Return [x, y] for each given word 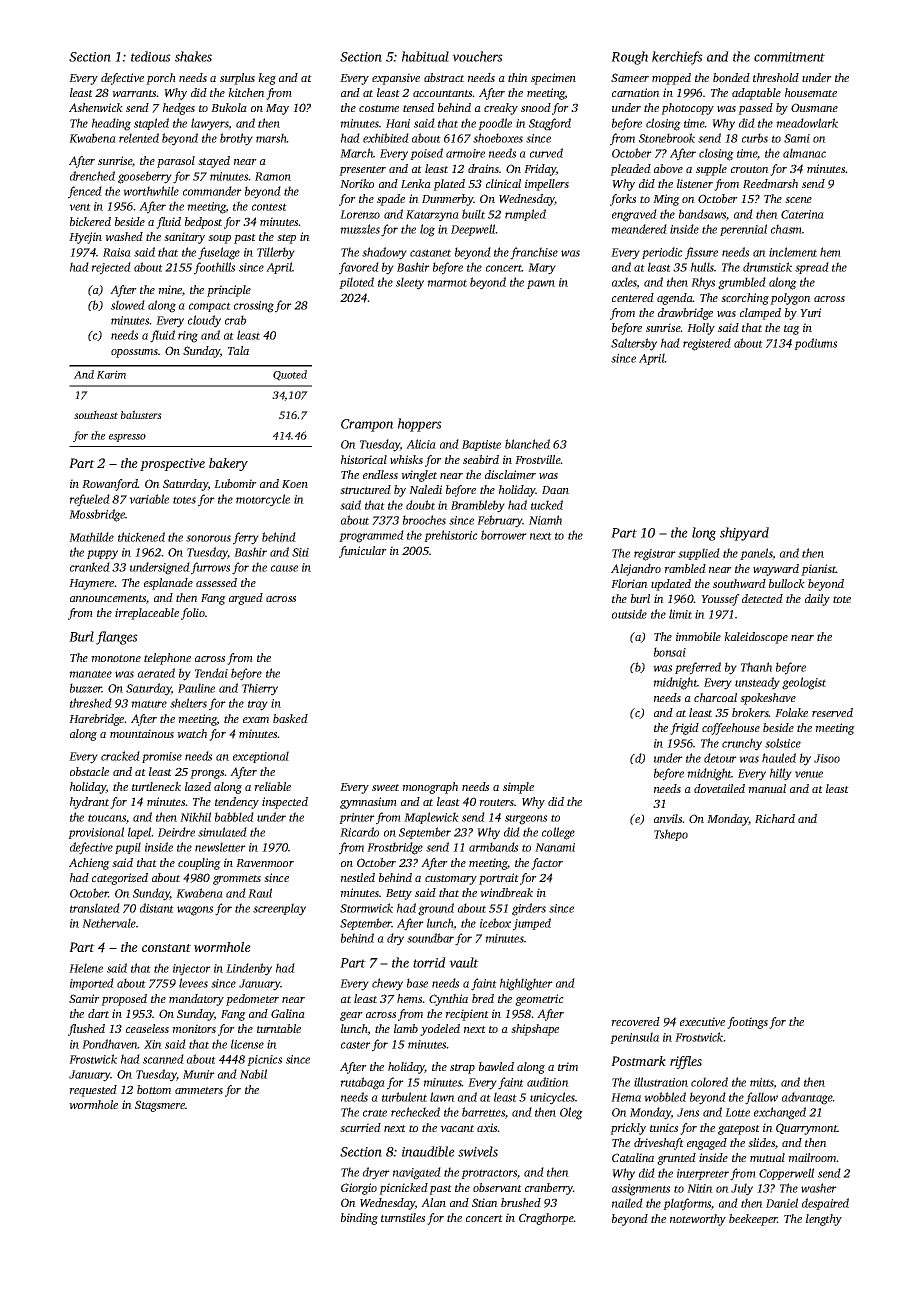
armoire [465, 153]
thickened [141, 537]
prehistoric [451, 536]
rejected [111, 268]
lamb [406, 1028]
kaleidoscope [756, 638]
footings [747, 1023]
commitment [789, 57]
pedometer [252, 1000]
